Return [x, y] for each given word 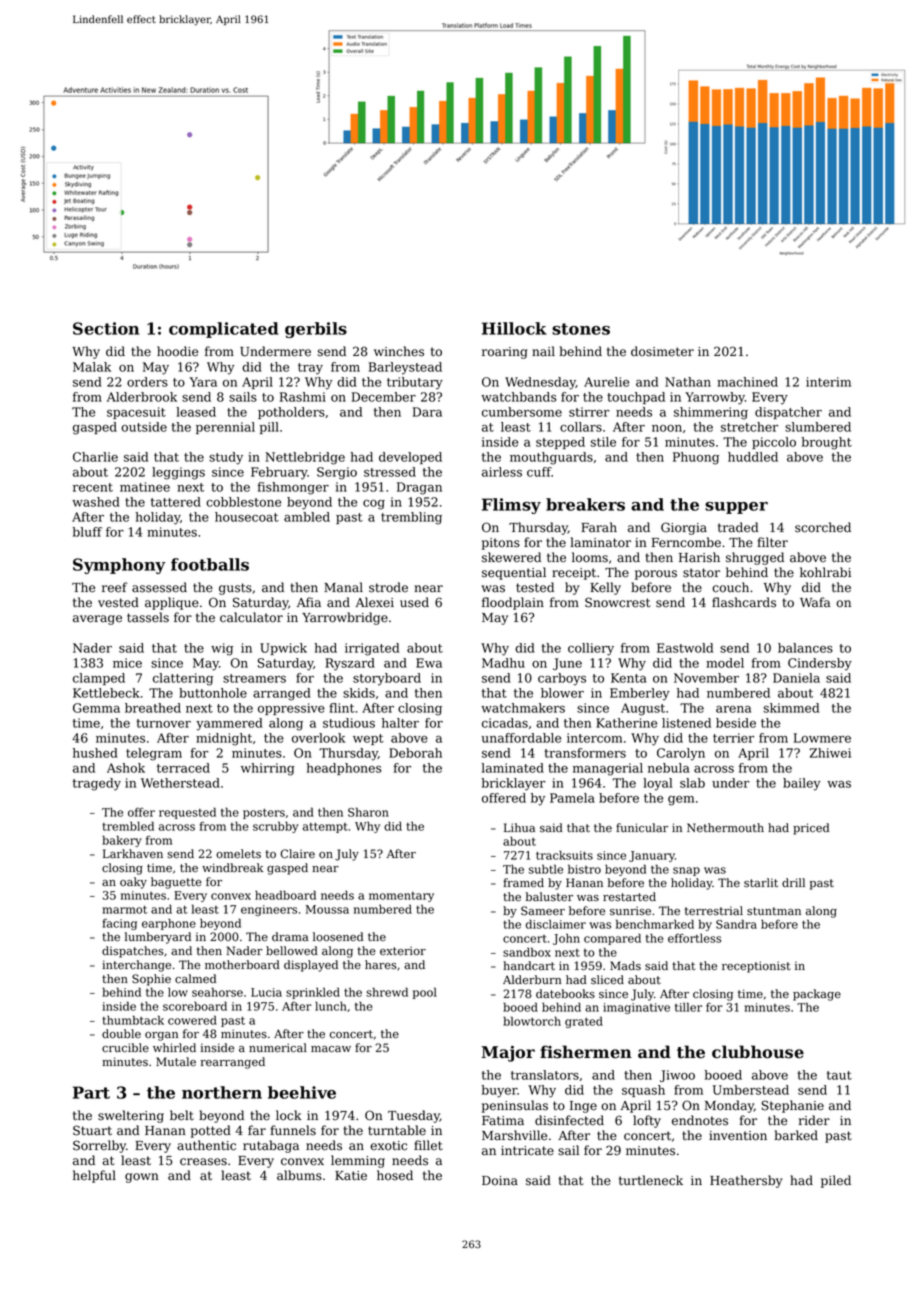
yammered [229, 724]
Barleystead [405, 368]
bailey [802, 784]
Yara [203, 382]
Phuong [696, 458]
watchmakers [523, 708]
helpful [94, 1176]
